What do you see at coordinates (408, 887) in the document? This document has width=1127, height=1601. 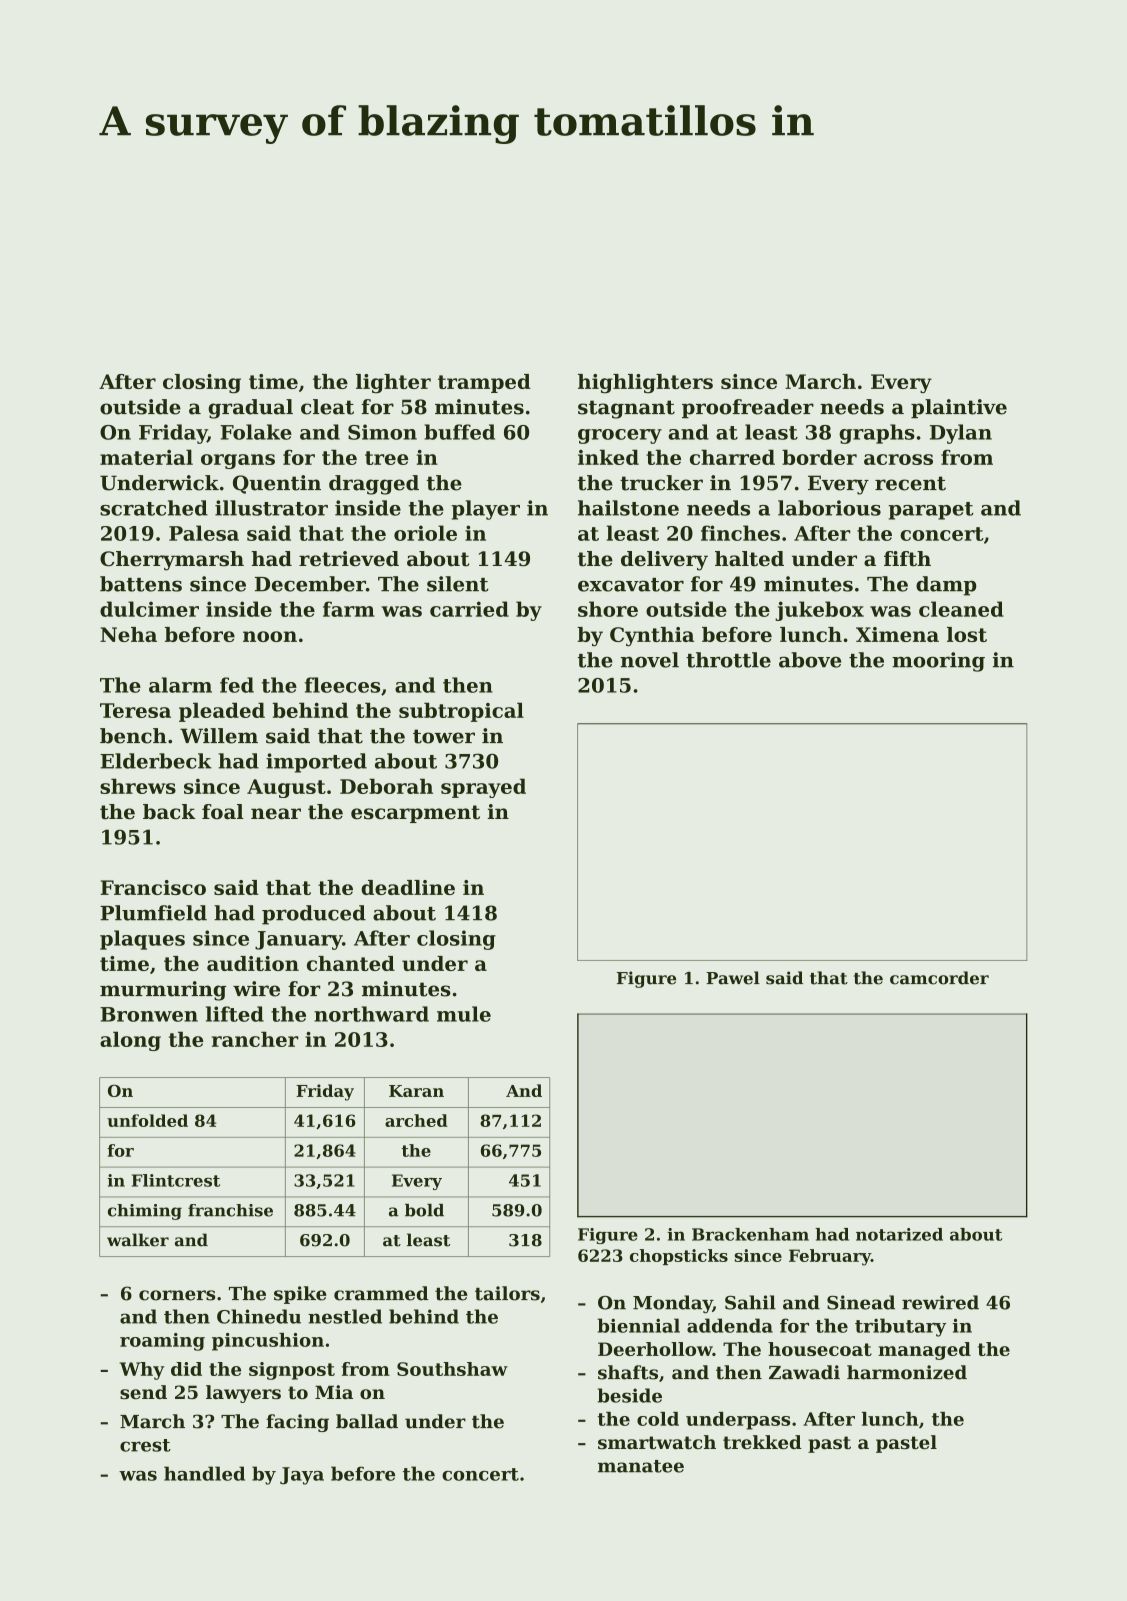 I see `deadline` at bounding box center [408, 887].
